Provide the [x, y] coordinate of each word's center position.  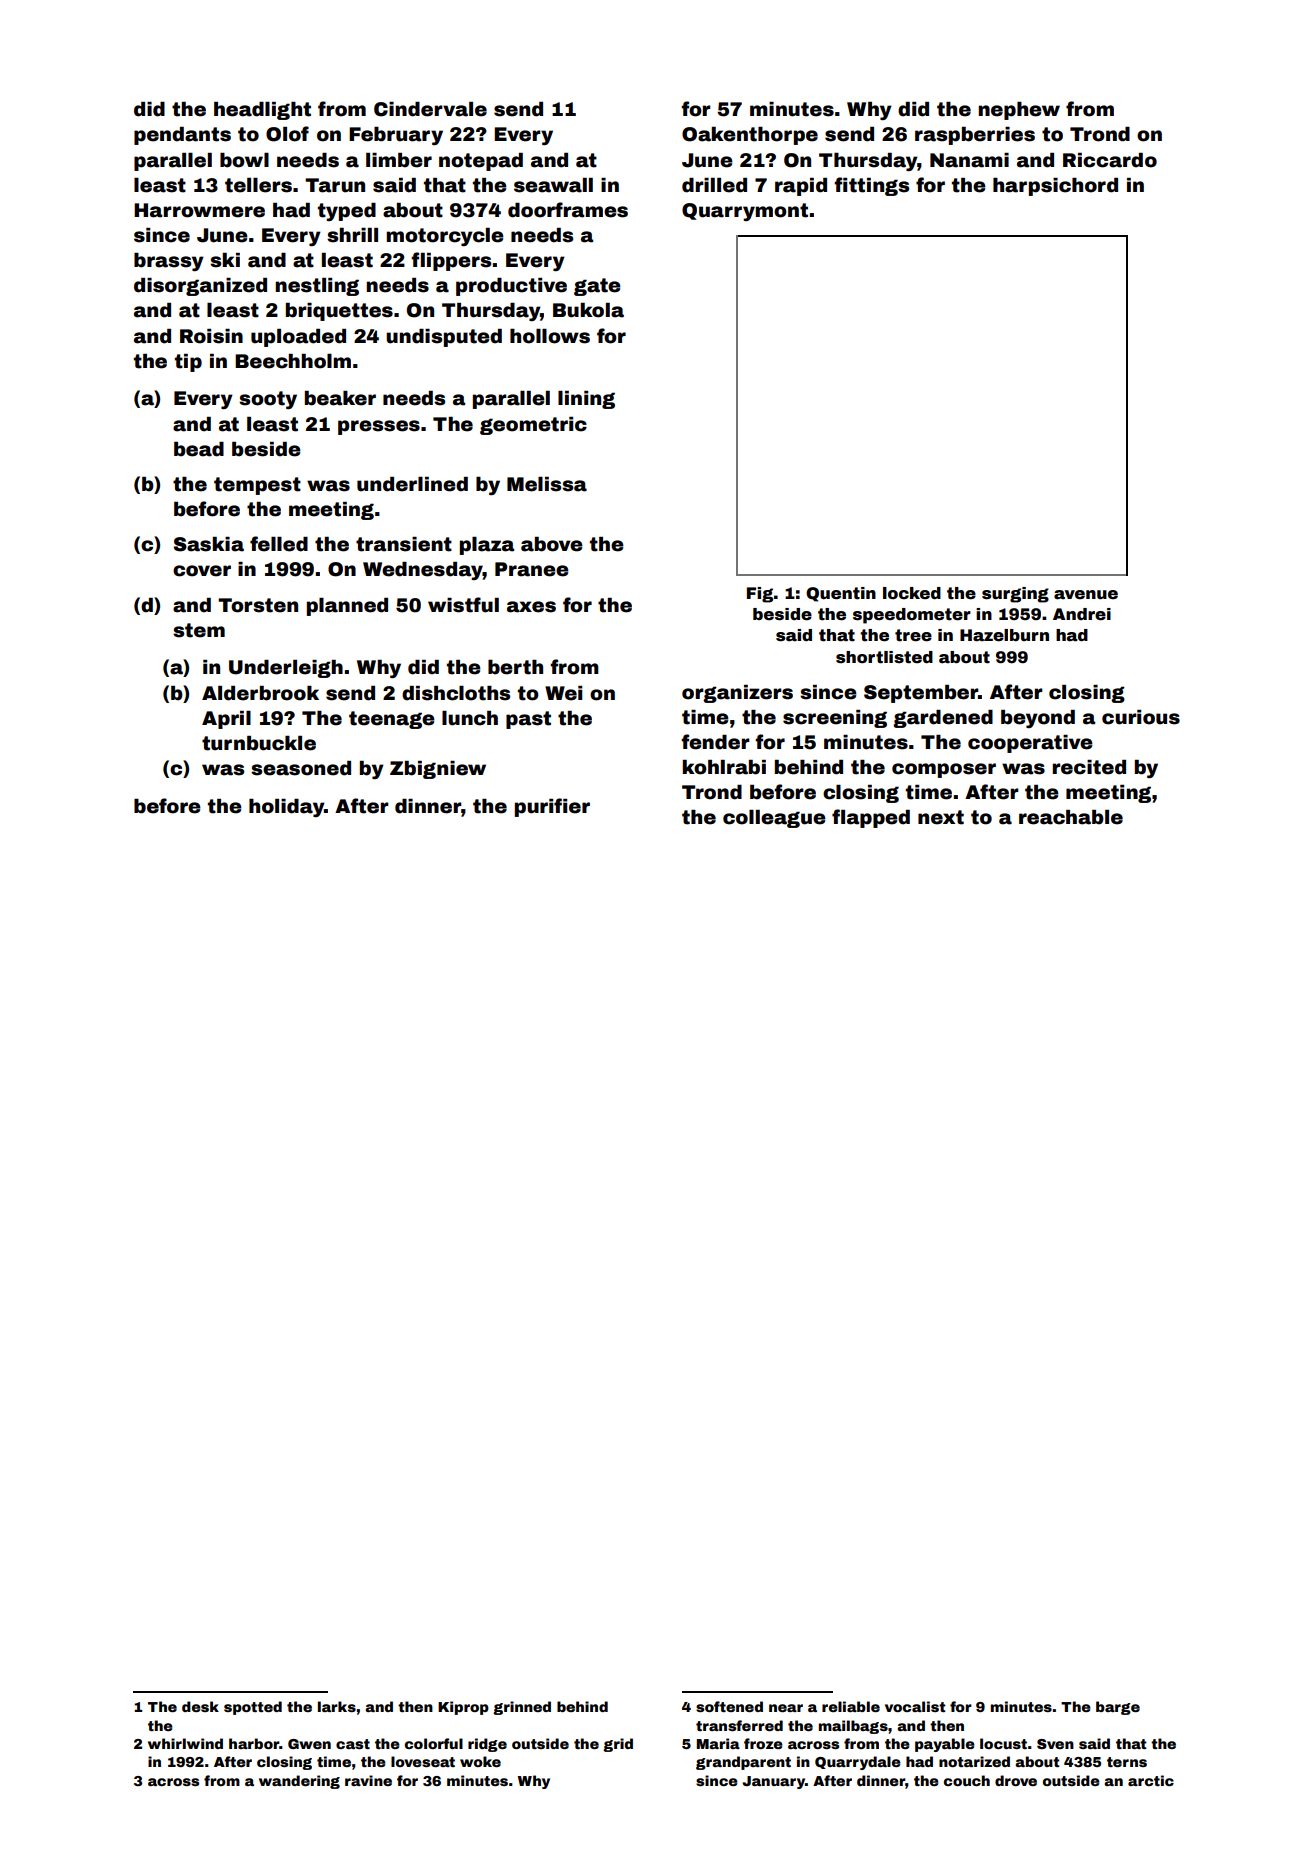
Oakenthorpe [750, 136]
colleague [774, 819]
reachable [1071, 817]
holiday [286, 808]
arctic [1151, 1780]
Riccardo [1110, 160]
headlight [262, 111]
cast [353, 1744]
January [773, 1782]
